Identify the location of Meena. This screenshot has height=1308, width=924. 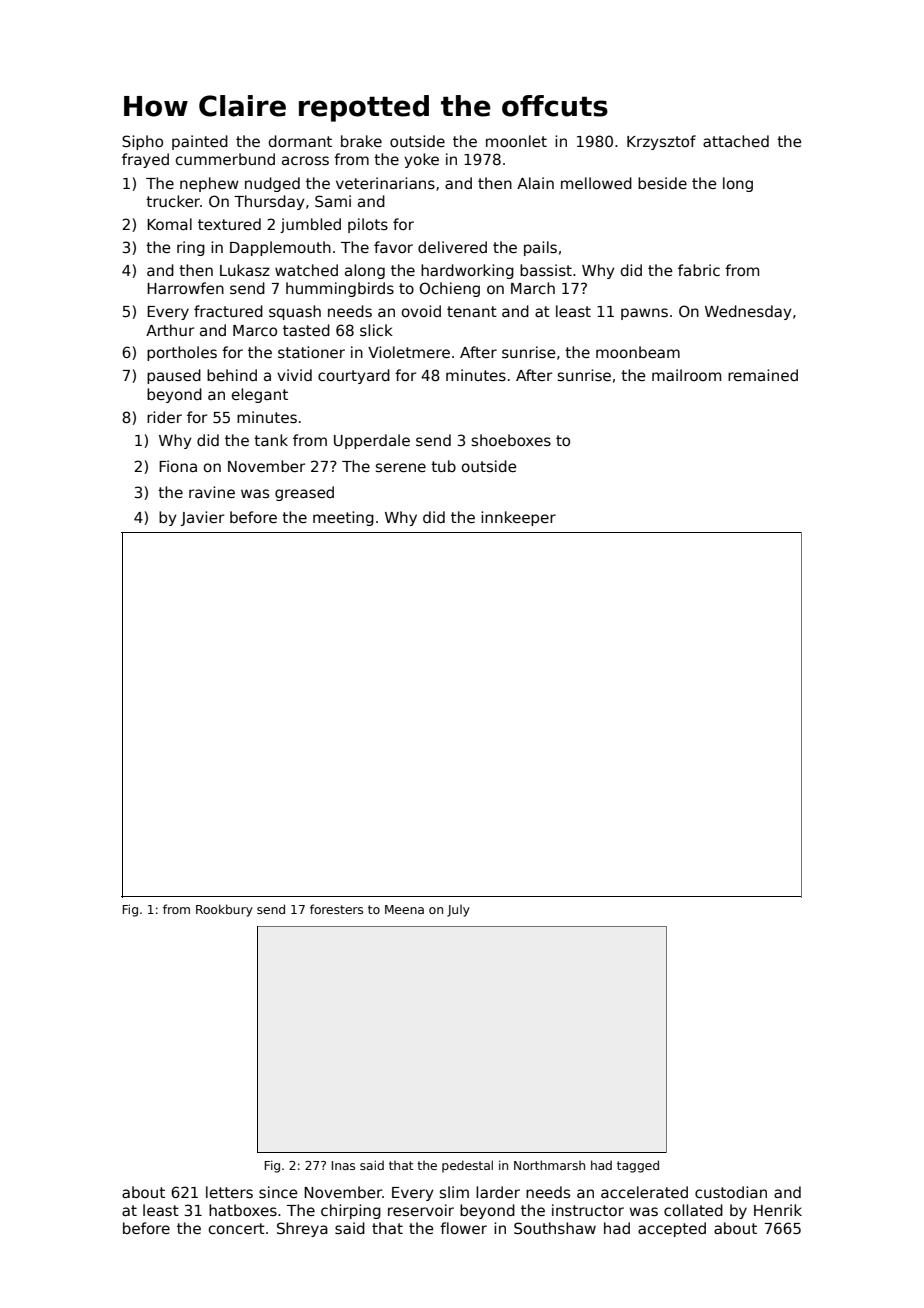
(404, 909).
